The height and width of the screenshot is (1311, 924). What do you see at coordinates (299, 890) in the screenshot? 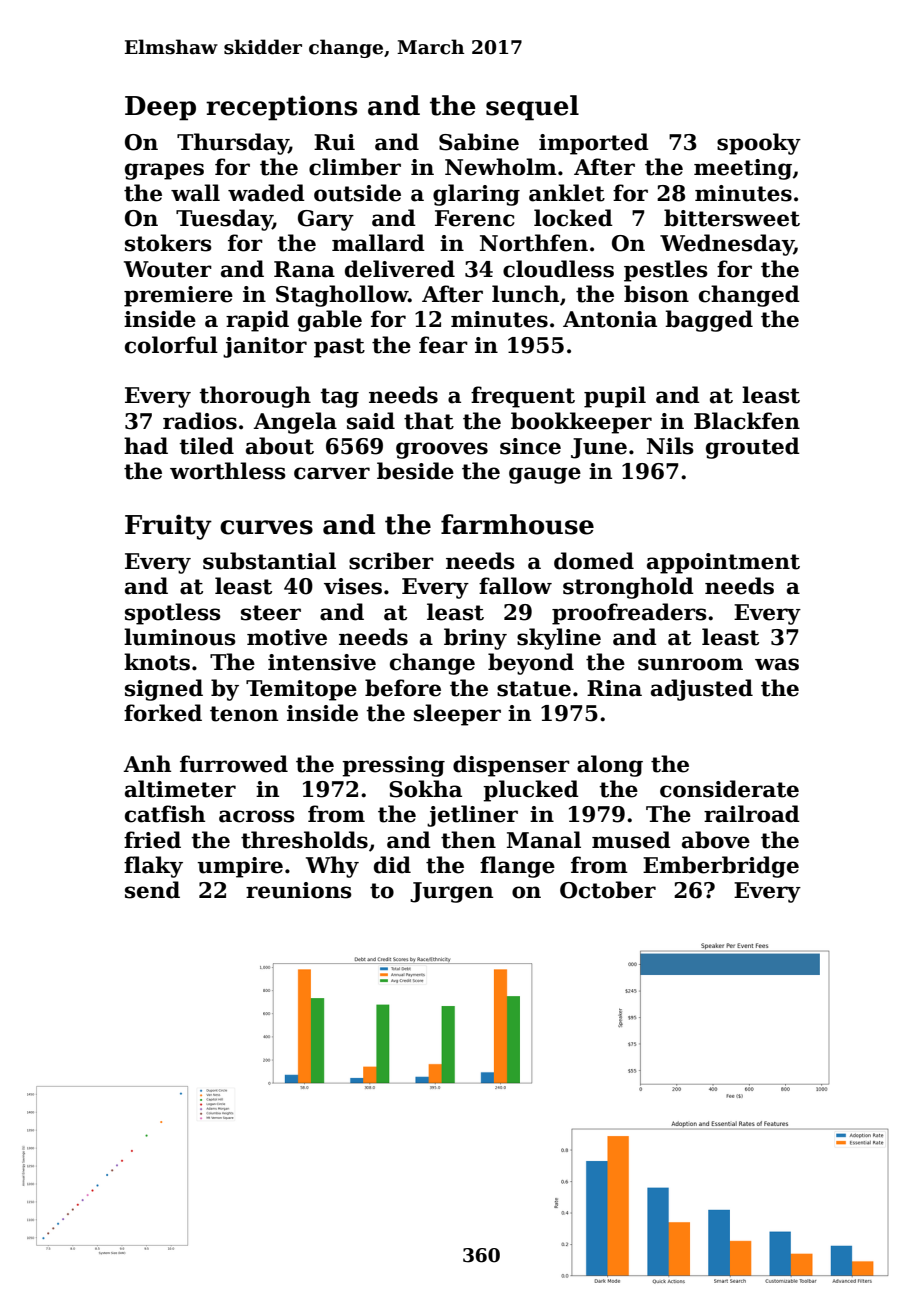
I see `reunions` at bounding box center [299, 890].
